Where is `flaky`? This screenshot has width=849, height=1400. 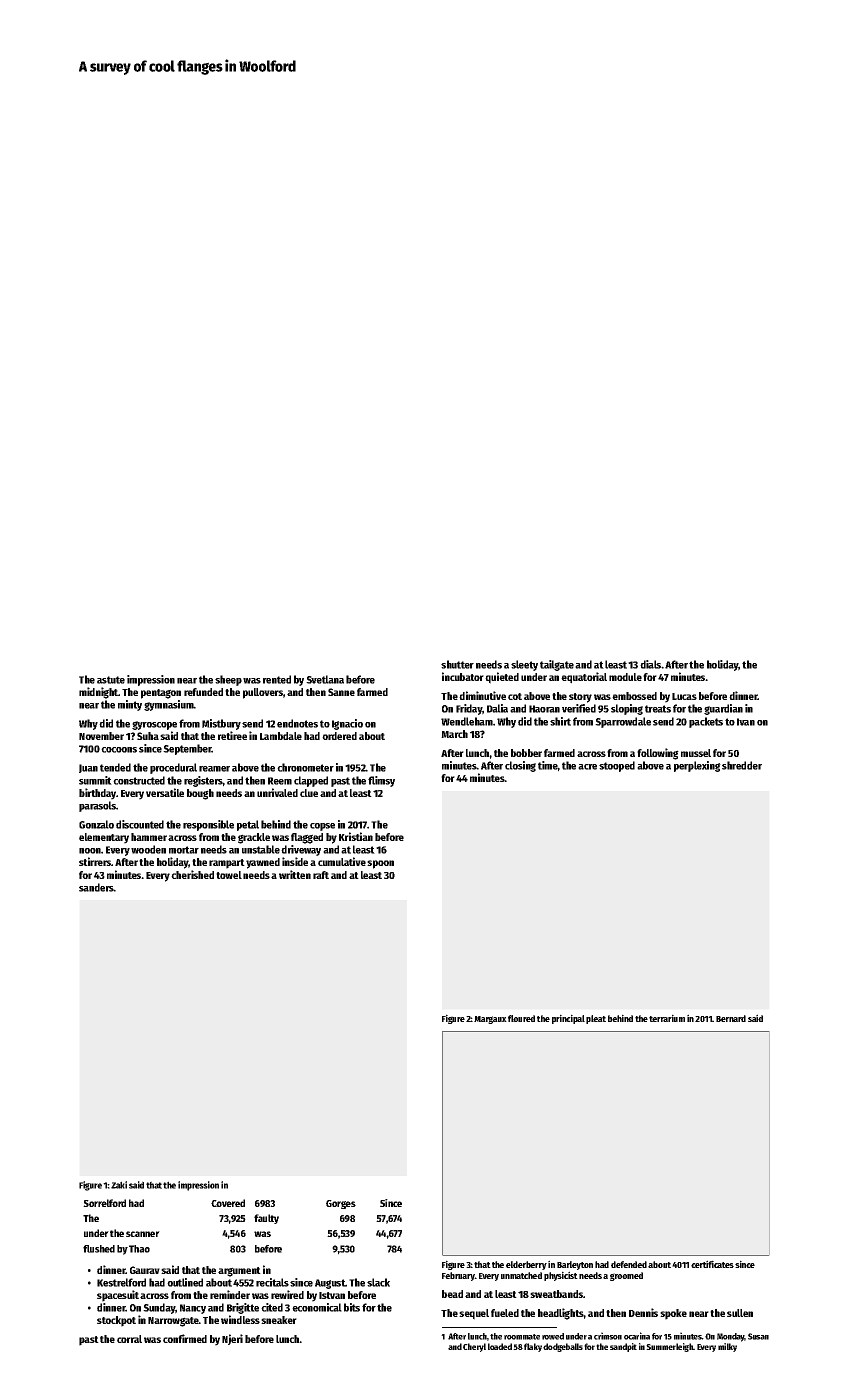 flaky is located at coordinates (533, 1347).
